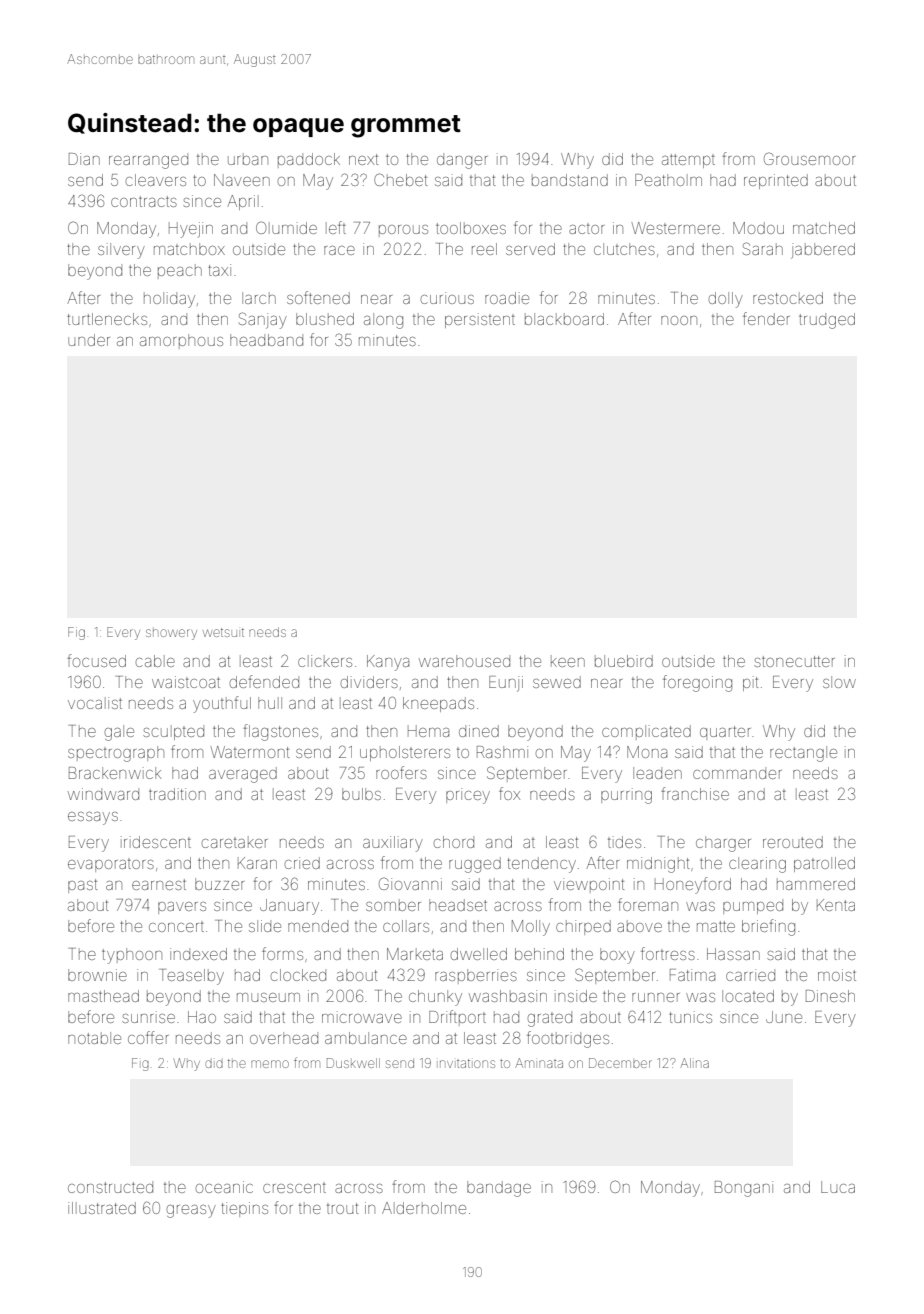 This page has width=924, height=1314. I want to click on Grousemoor, so click(809, 158).
